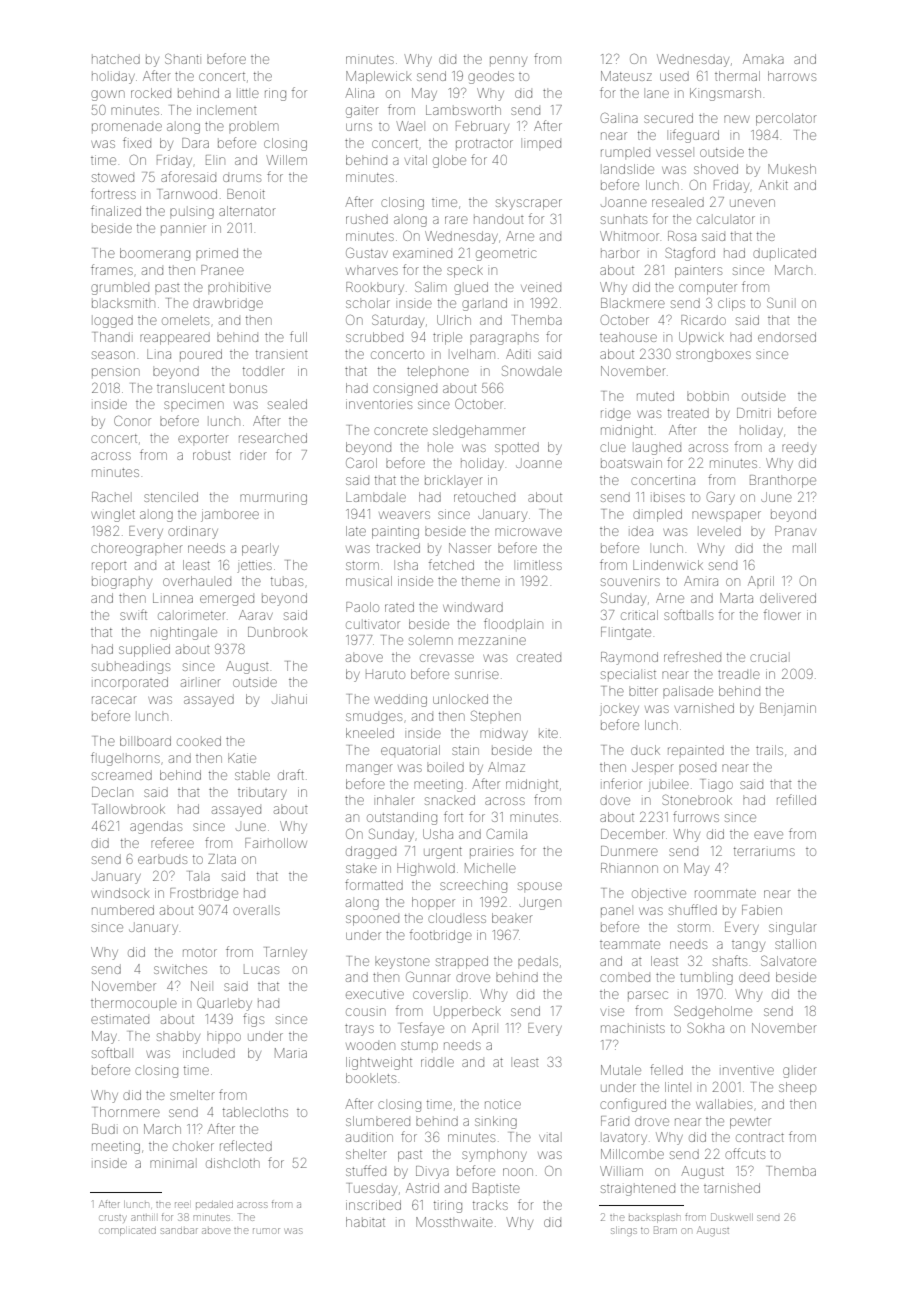 The image size is (908, 1316). What do you see at coordinates (242, 758) in the screenshot?
I see `Katie` at bounding box center [242, 758].
